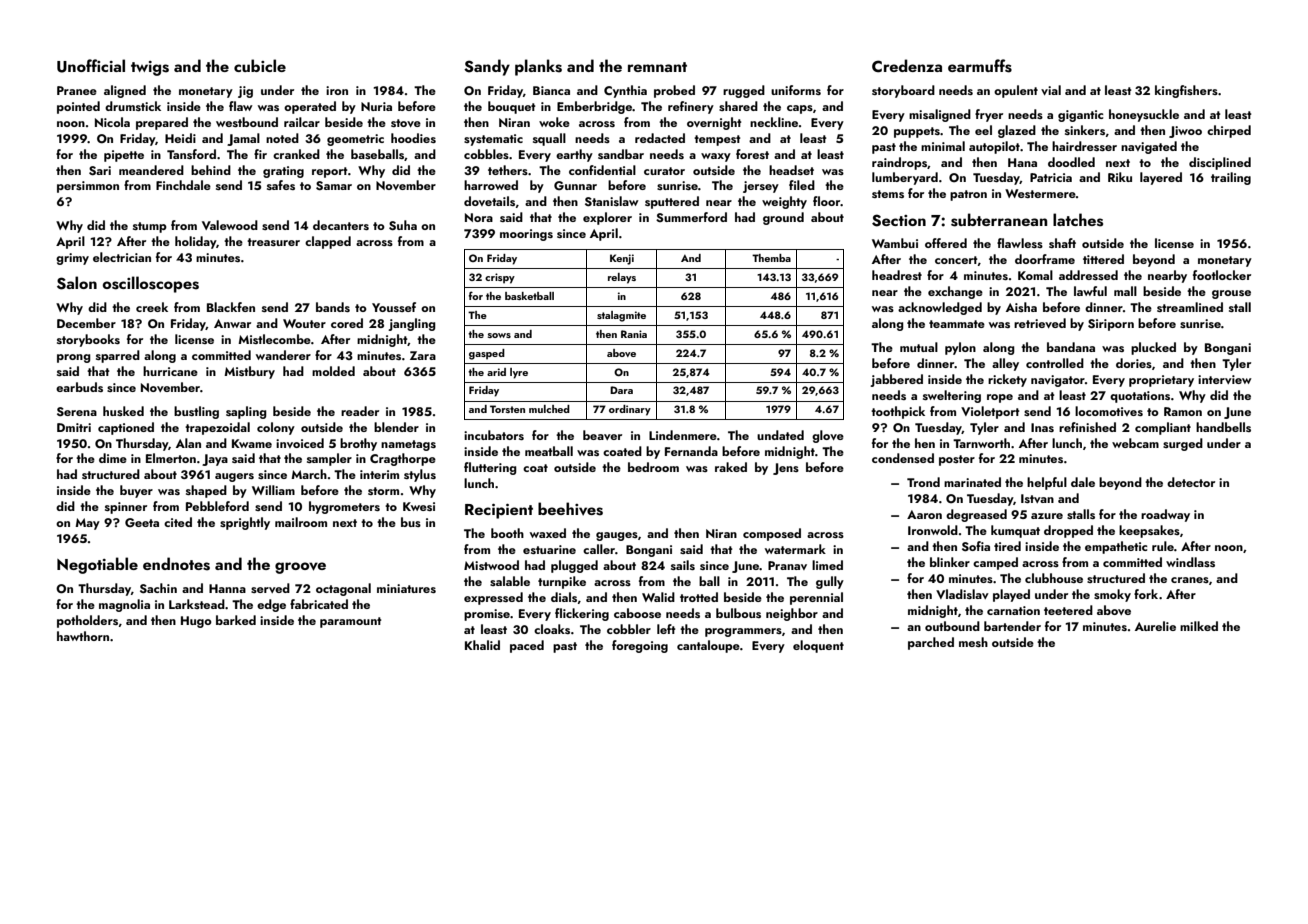 The width and height of the image is (1308, 924). What do you see at coordinates (634, 334) in the image?
I see `Rania` at bounding box center [634, 334].
